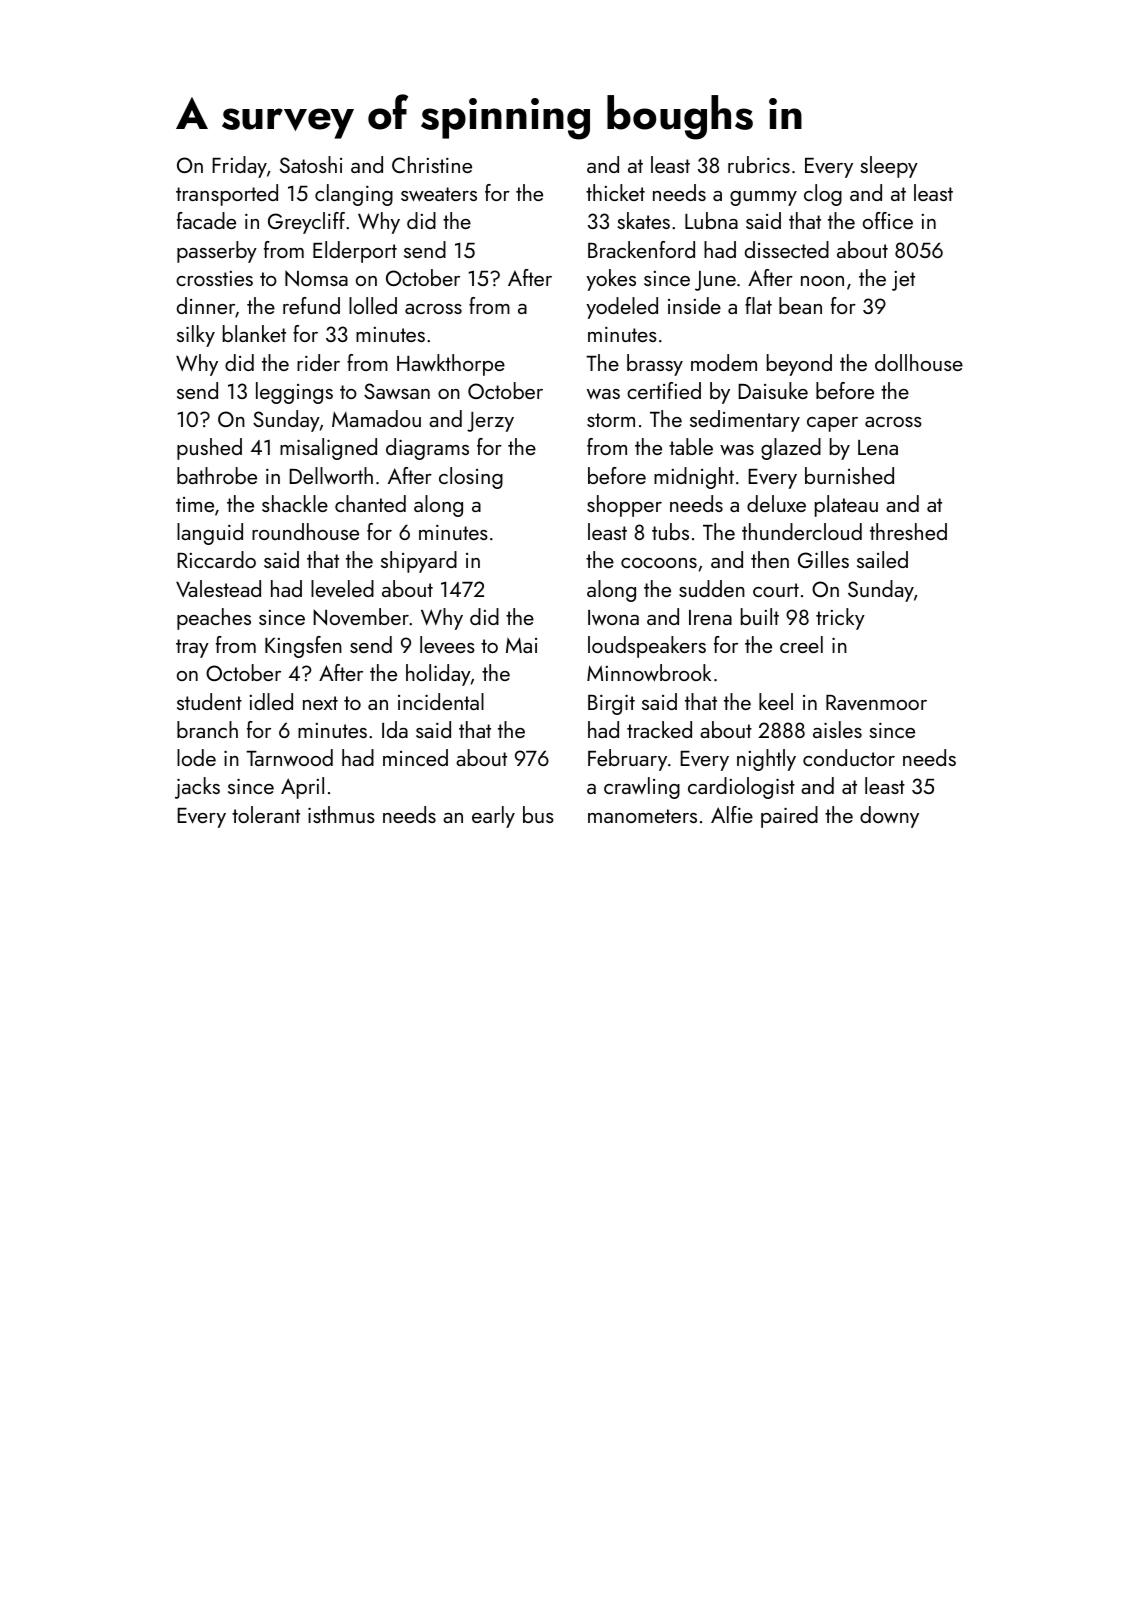  Describe the element at coordinates (822, 281) in the screenshot. I see `noon` at that location.
